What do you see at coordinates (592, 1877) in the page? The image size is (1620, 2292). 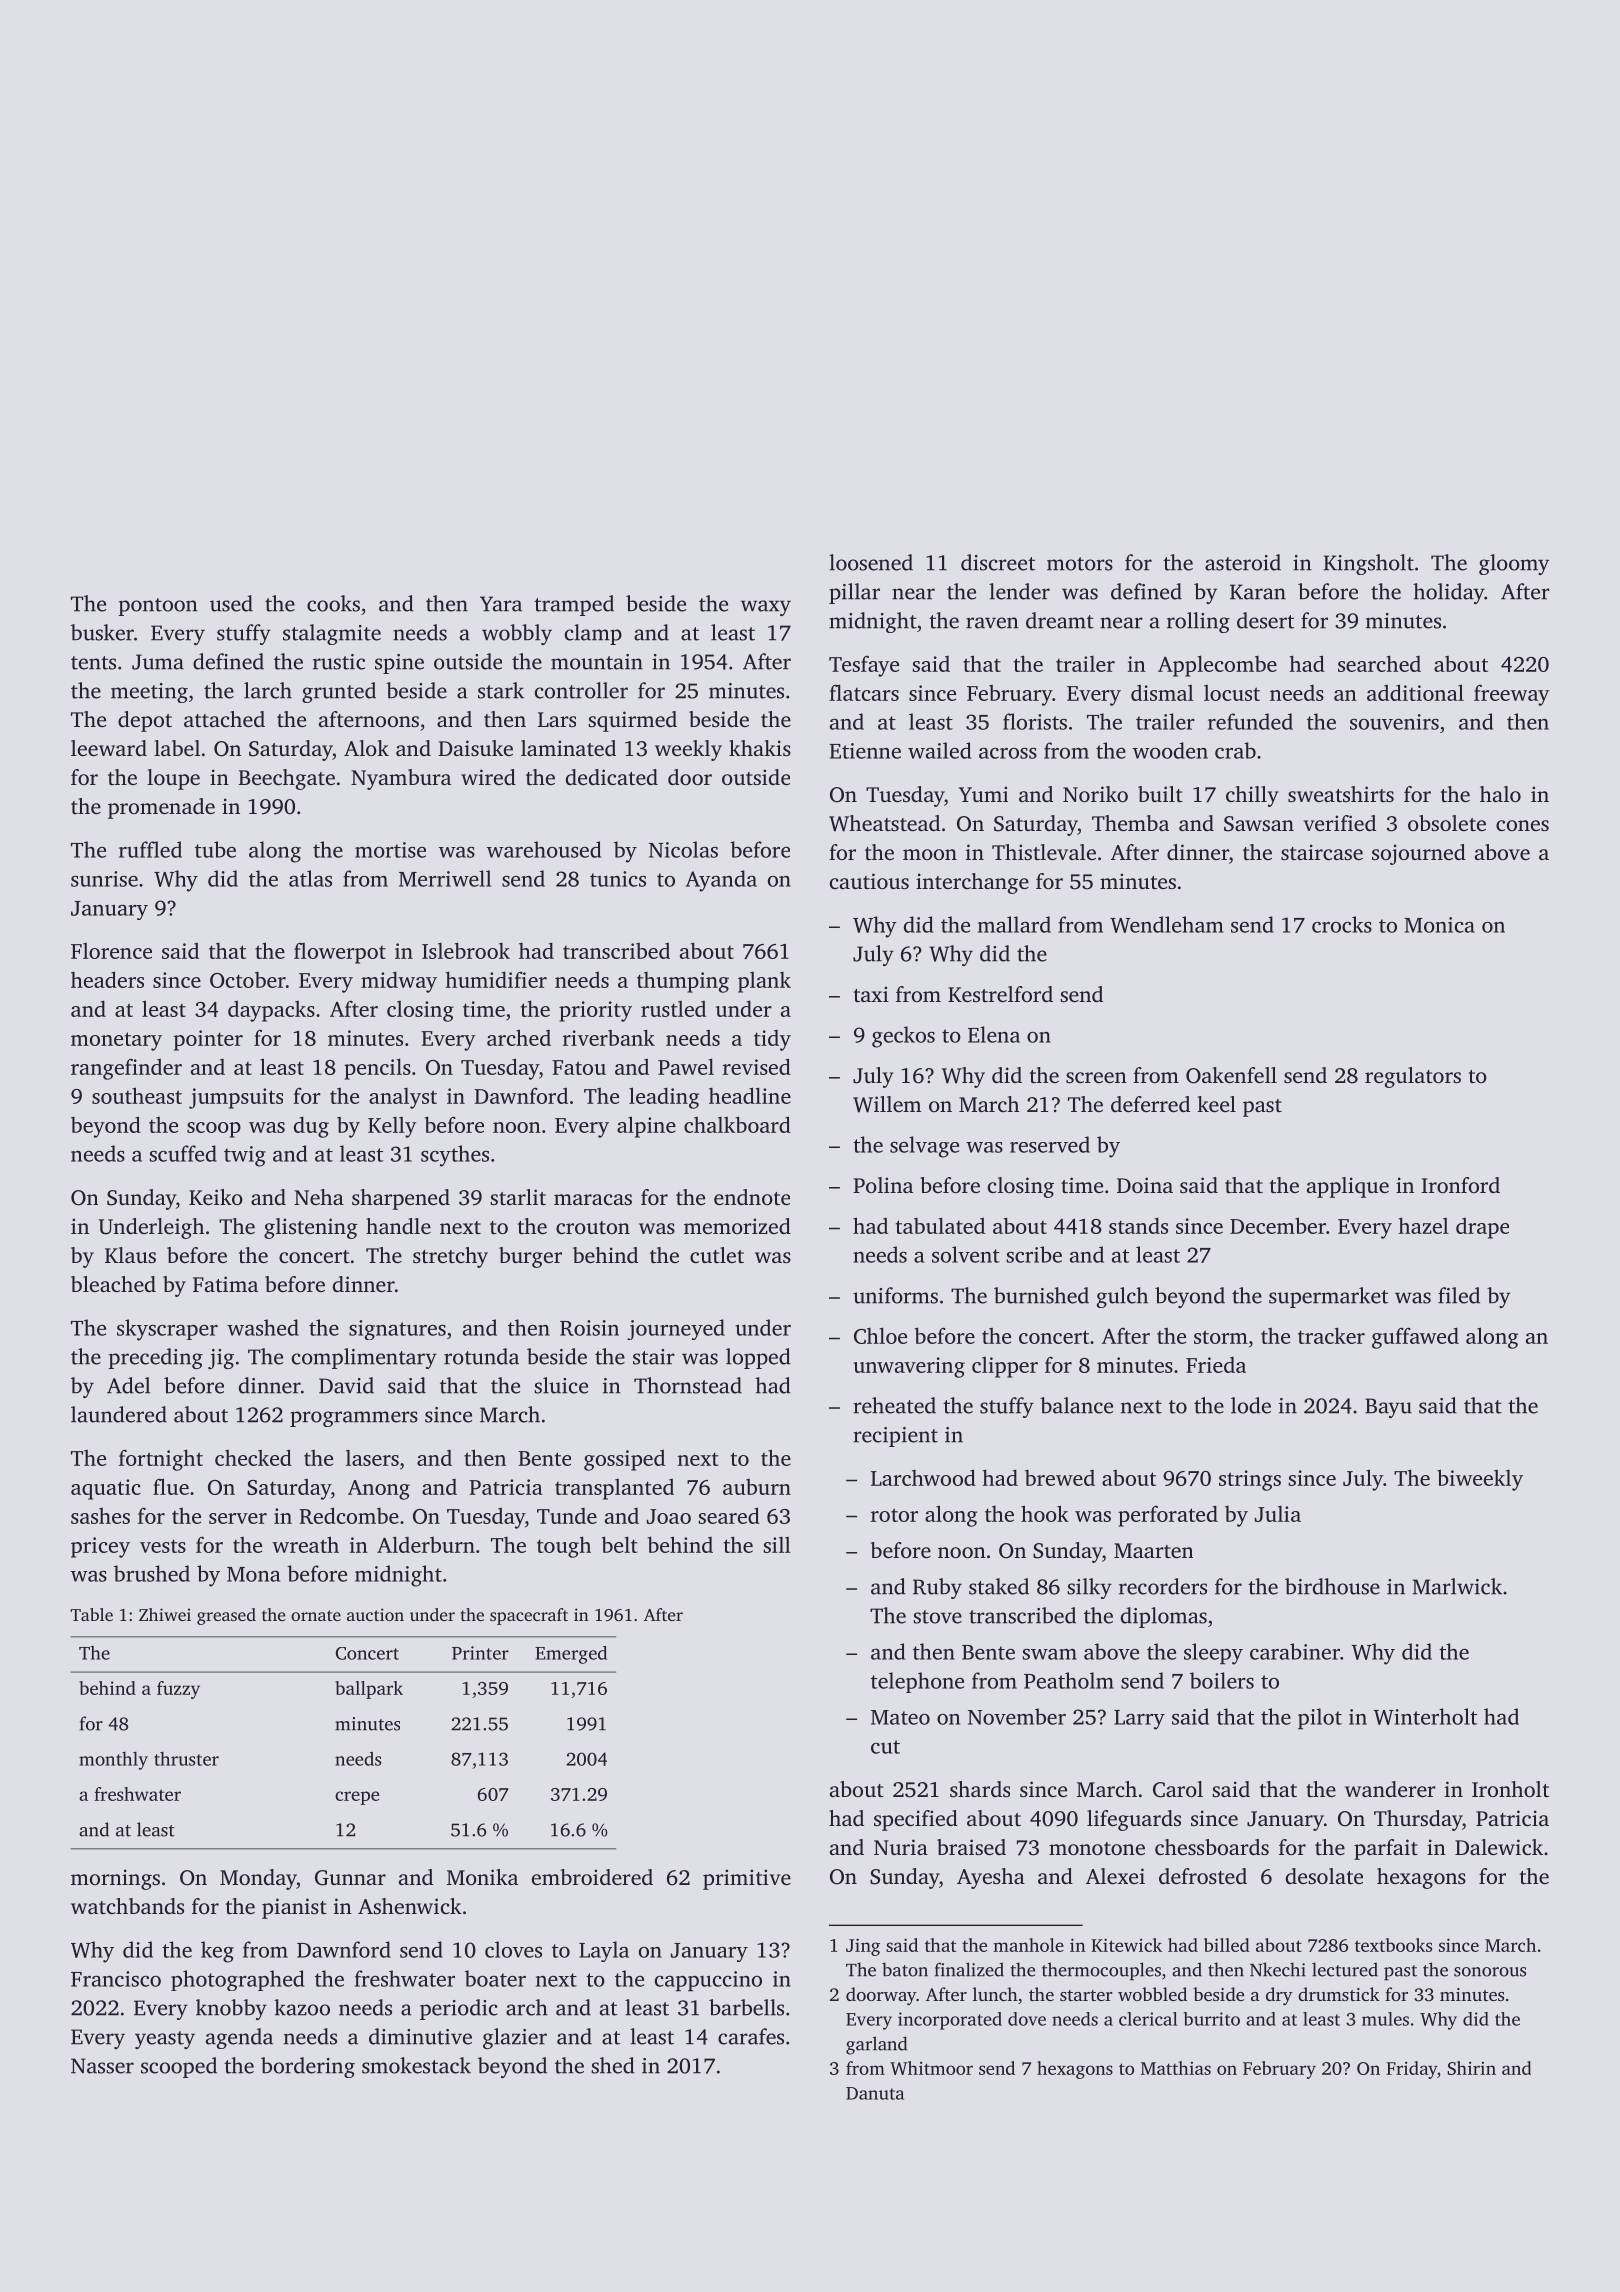 I see `embroidered` at bounding box center [592, 1877].
